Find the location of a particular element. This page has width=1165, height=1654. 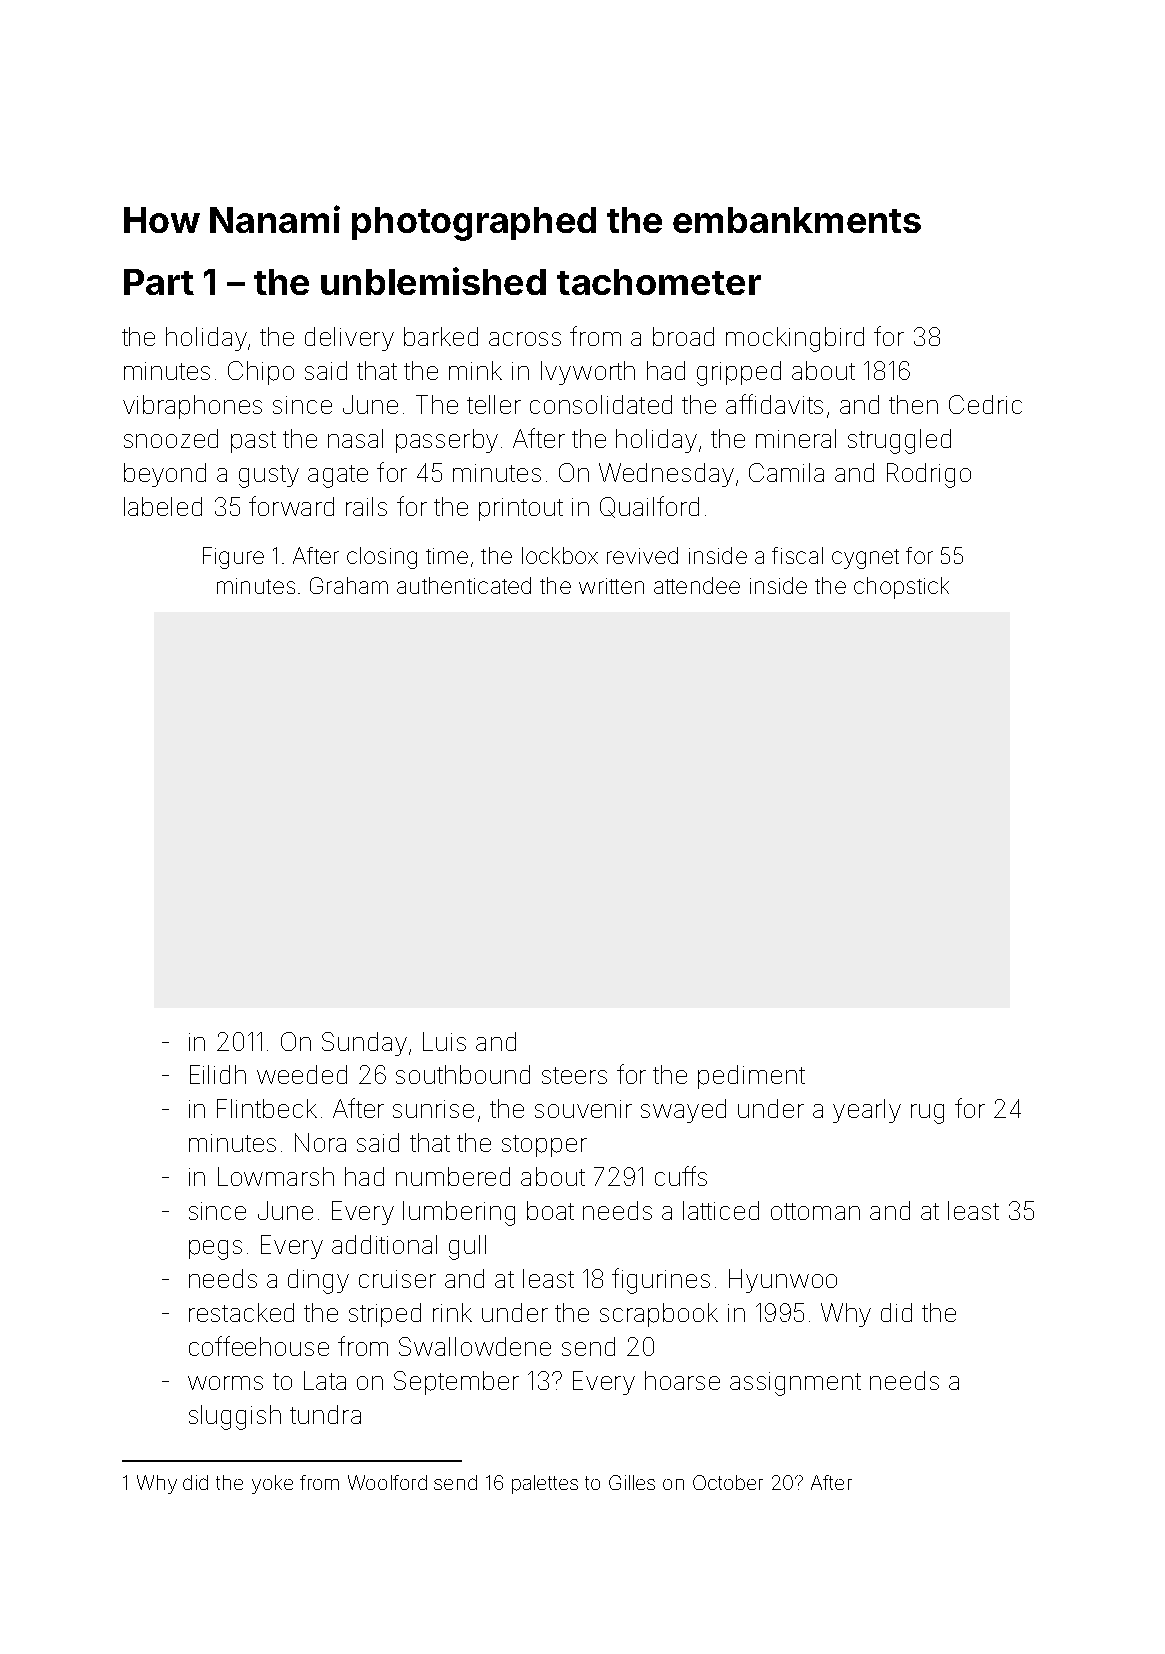

souvenir is located at coordinates (583, 1109).
